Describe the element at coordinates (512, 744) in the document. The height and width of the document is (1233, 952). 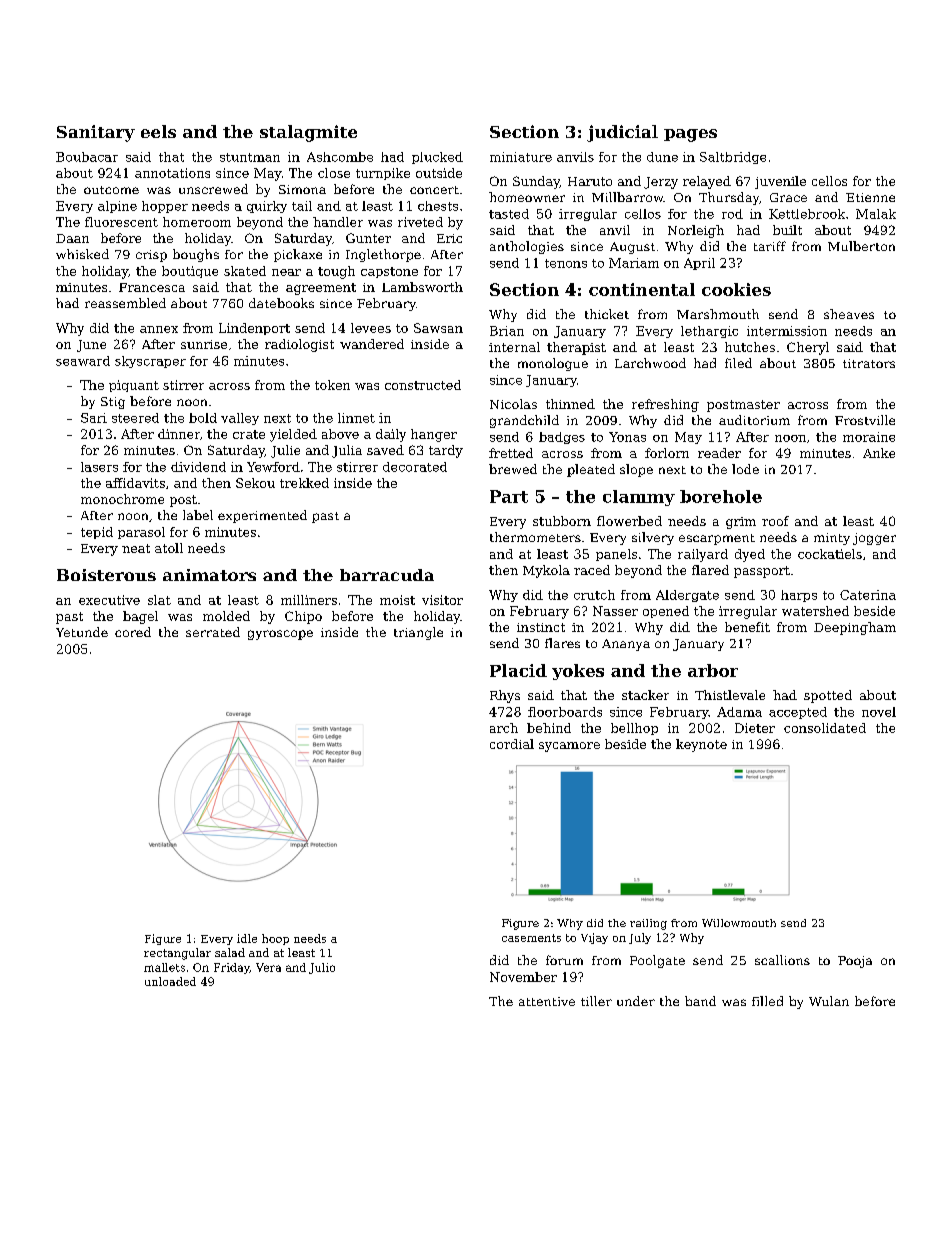
I see `cordial` at that location.
